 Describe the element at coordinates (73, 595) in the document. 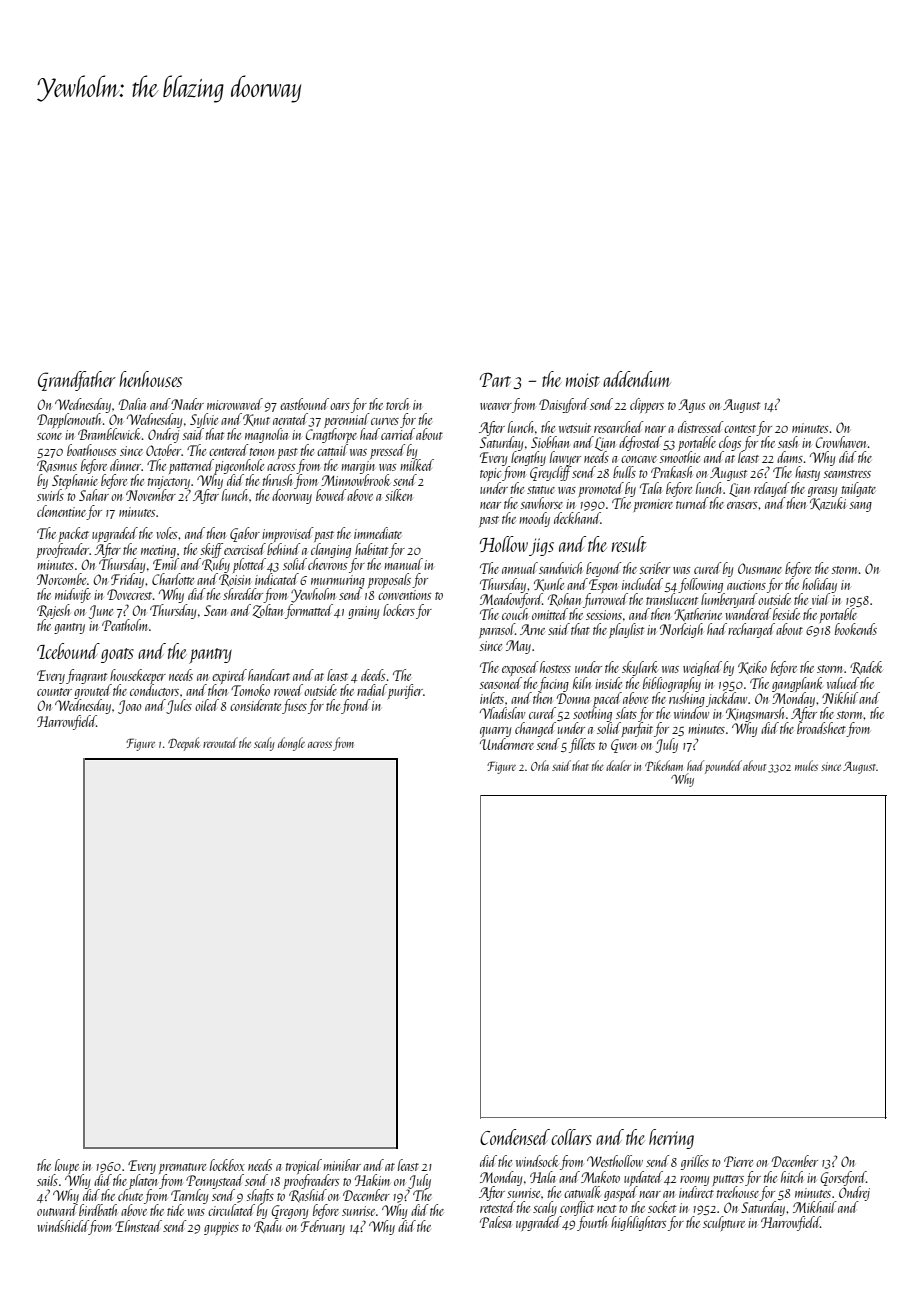

I see `midwife` at that location.
